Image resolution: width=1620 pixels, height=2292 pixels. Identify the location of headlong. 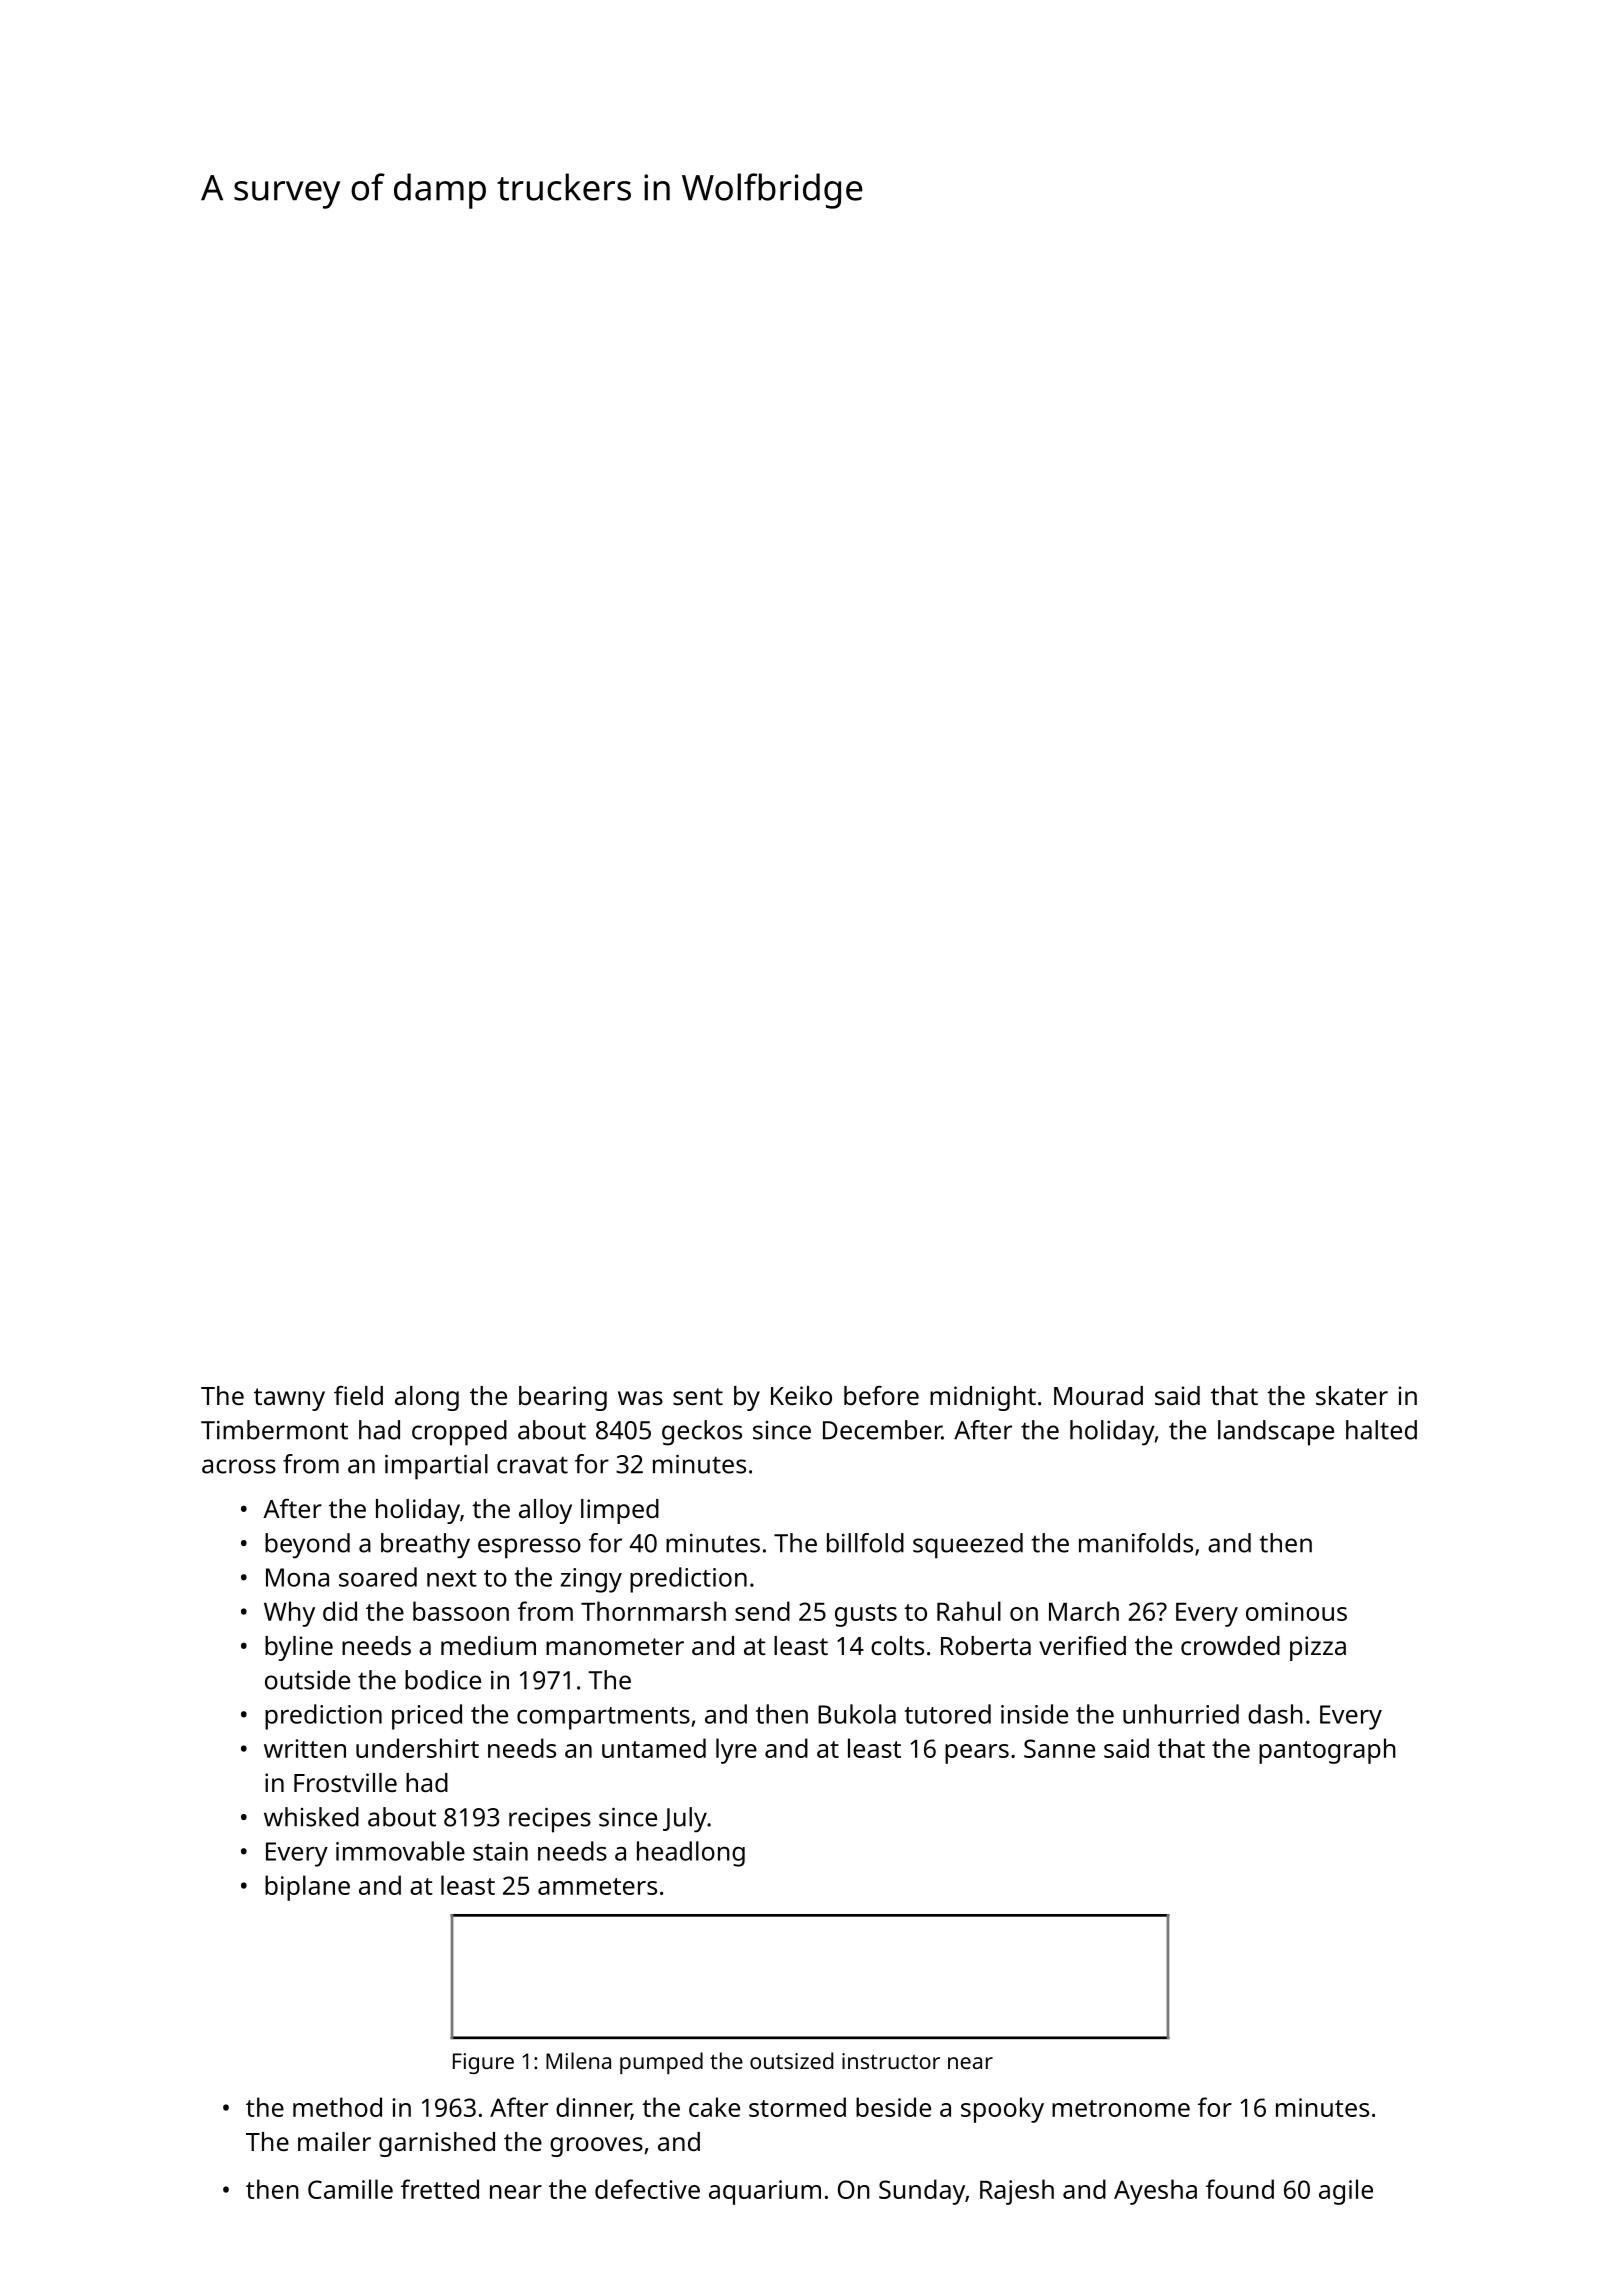
(691, 1854).
